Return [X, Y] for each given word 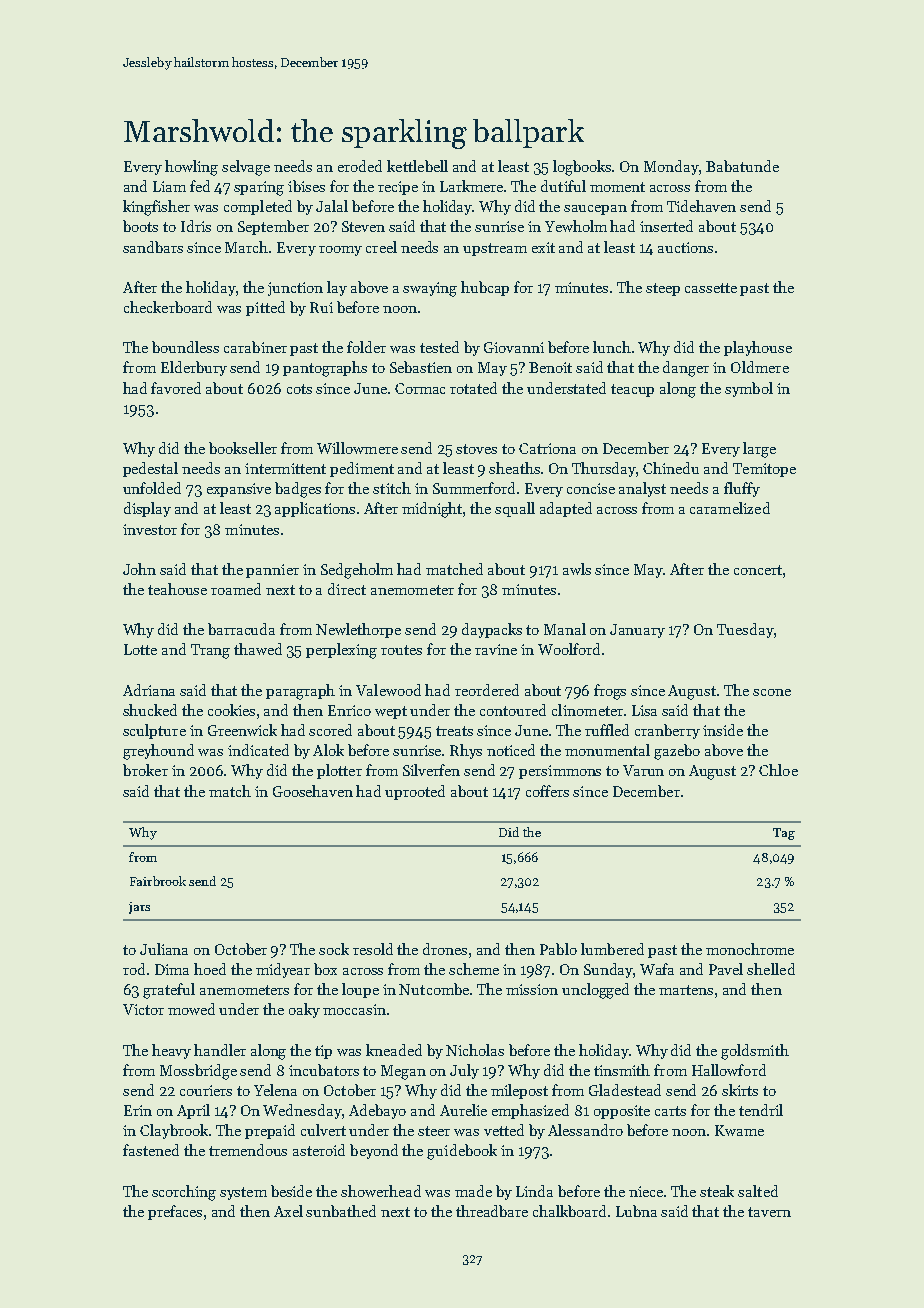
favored [176, 388]
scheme [474, 969]
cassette [711, 288]
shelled [771, 969]
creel [381, 247]
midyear [283, 970]
